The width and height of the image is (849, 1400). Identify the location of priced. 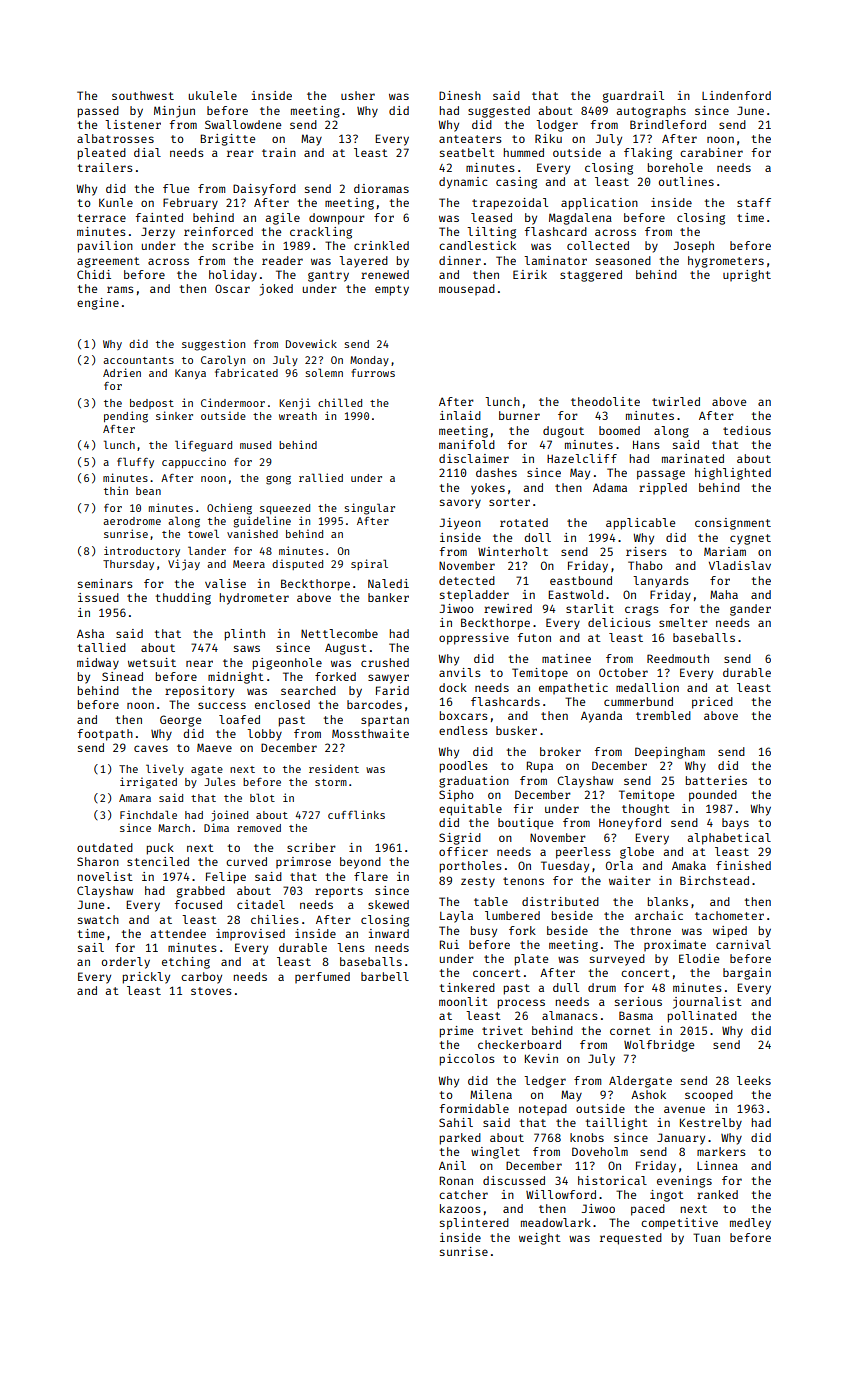
(712, 703).
